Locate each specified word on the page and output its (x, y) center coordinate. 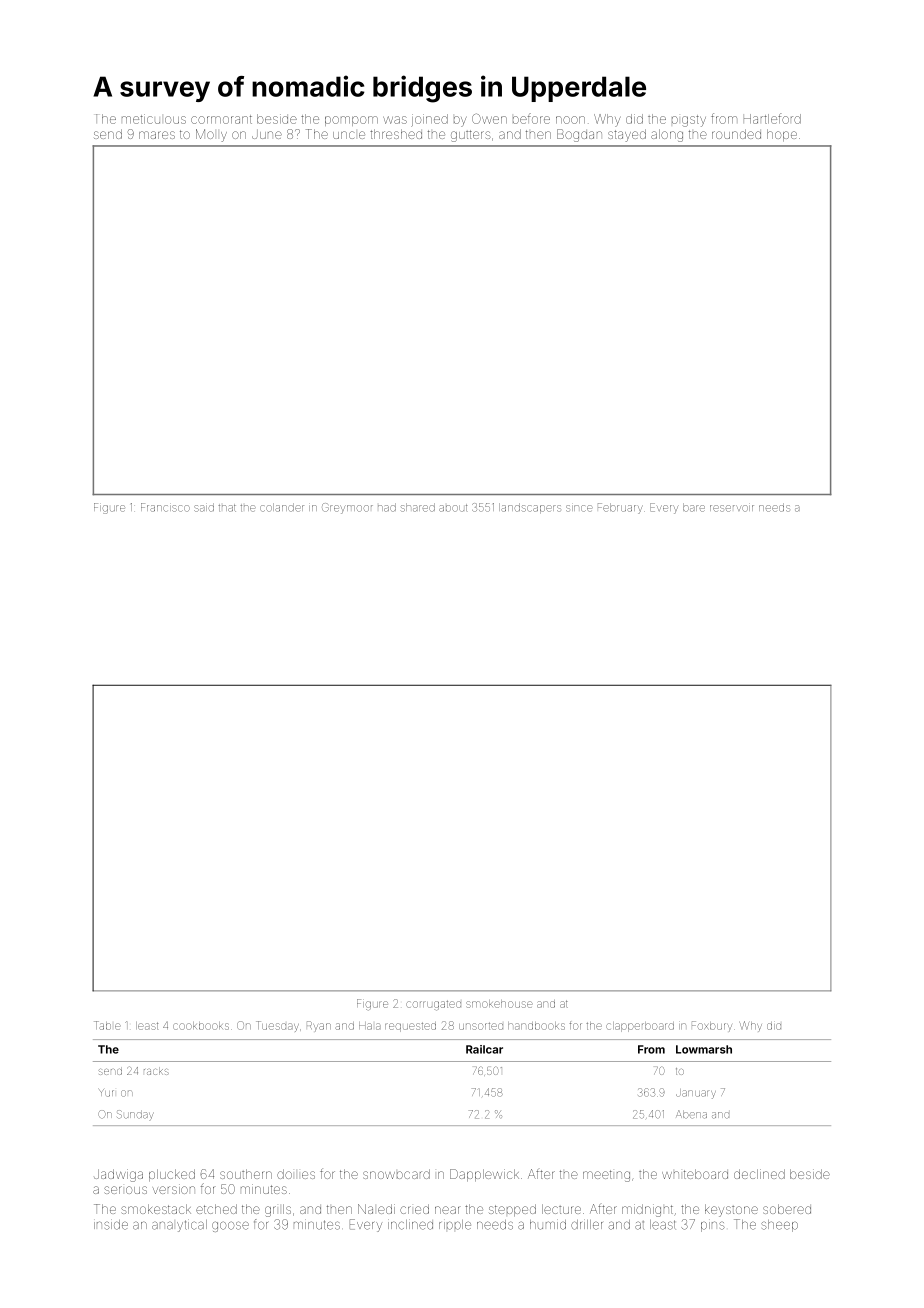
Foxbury (712, 1026)
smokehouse (499, 1004)
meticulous (154, 119)
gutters (471, 136)
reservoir (732, 508)
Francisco (165, 507)
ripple (455, 1225)
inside (111, 1224)
